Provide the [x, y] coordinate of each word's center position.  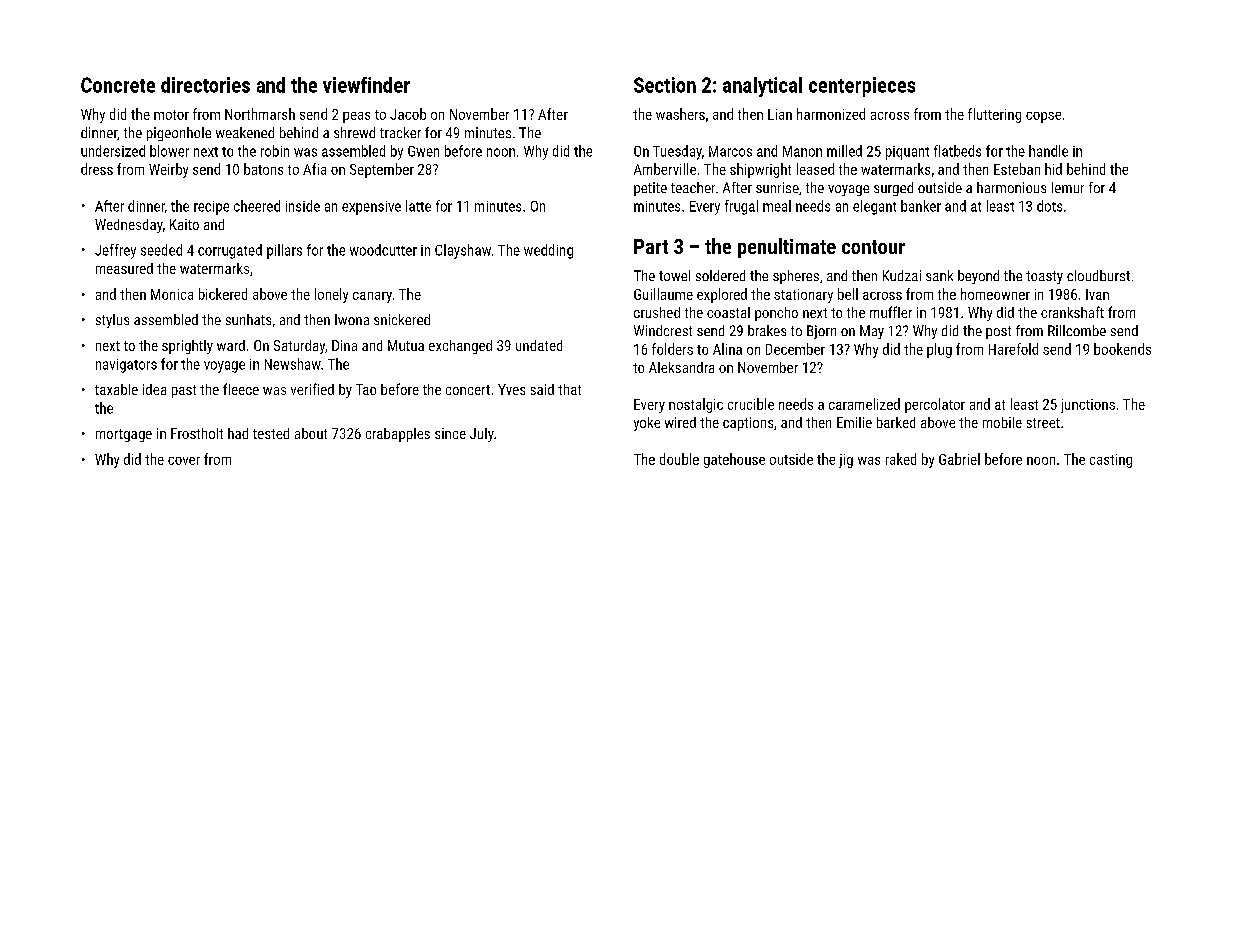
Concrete [118, 85]
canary [372, 297]
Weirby [168, 170]
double [679, 459]
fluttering [994, 115]
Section [665, 85]
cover [184, 461]
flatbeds [957, 151]
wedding [548, 251]
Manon [802, 151]
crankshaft [1072, 312]
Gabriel [959, 459]
